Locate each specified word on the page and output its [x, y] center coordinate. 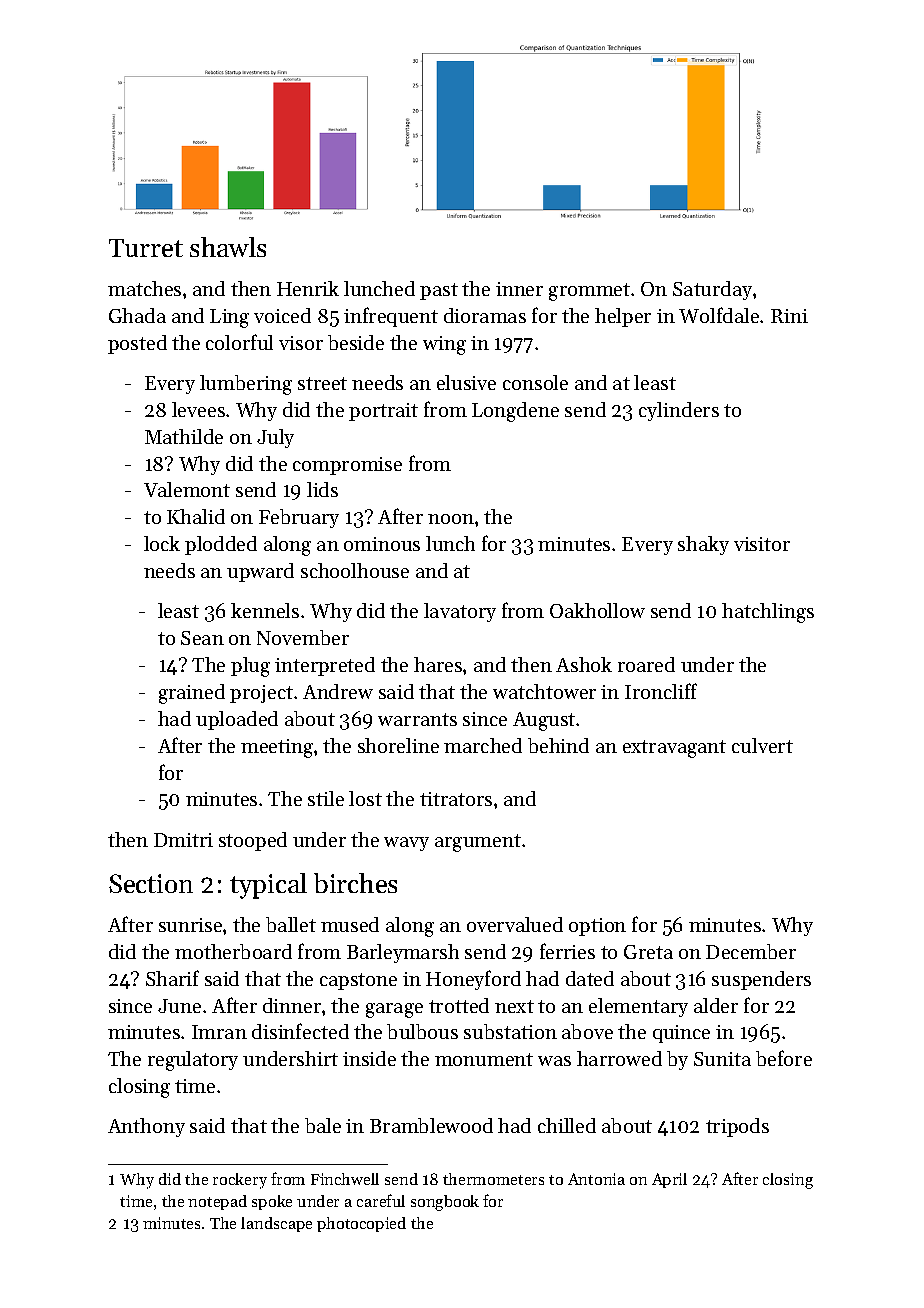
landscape [276, 1224]
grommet [589, 292]
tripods [737, 1127]
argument [478, 843]
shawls [228, 247]
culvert [762, 745]
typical [268, 886]
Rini [789, 316]
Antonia [596, 1179]
